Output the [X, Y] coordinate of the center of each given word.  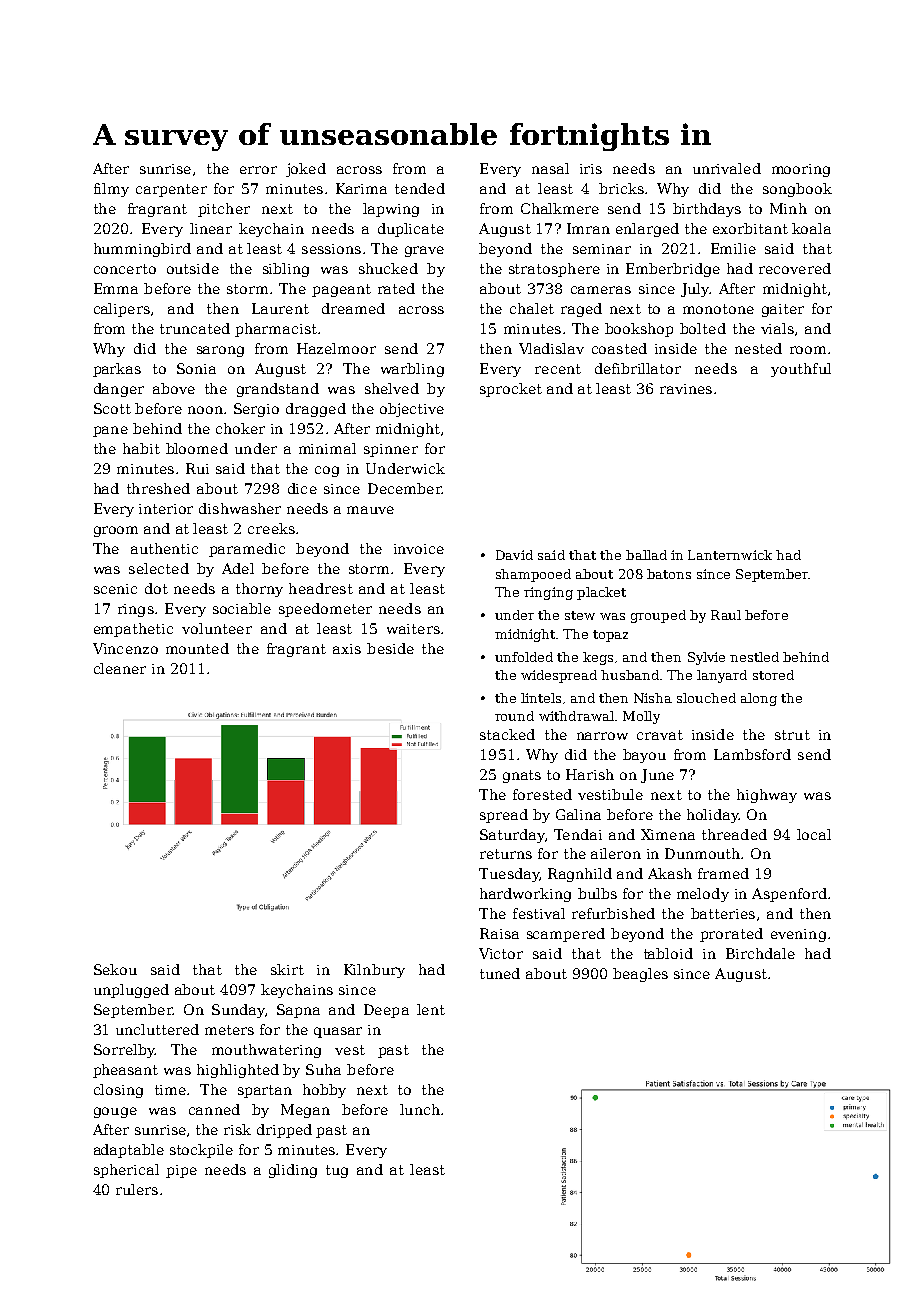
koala [811, 228]
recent [558, 369]
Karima [361, 188]
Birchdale [760, 953]
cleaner [120, 668]
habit [141, 448]
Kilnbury [374, 971]
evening [798, 935]
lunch [420, 1109]
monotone [718, 309]
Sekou [115, 969]
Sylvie [706, 658]
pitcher [224, 210]
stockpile [201, 1151]
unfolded [524, 657]
